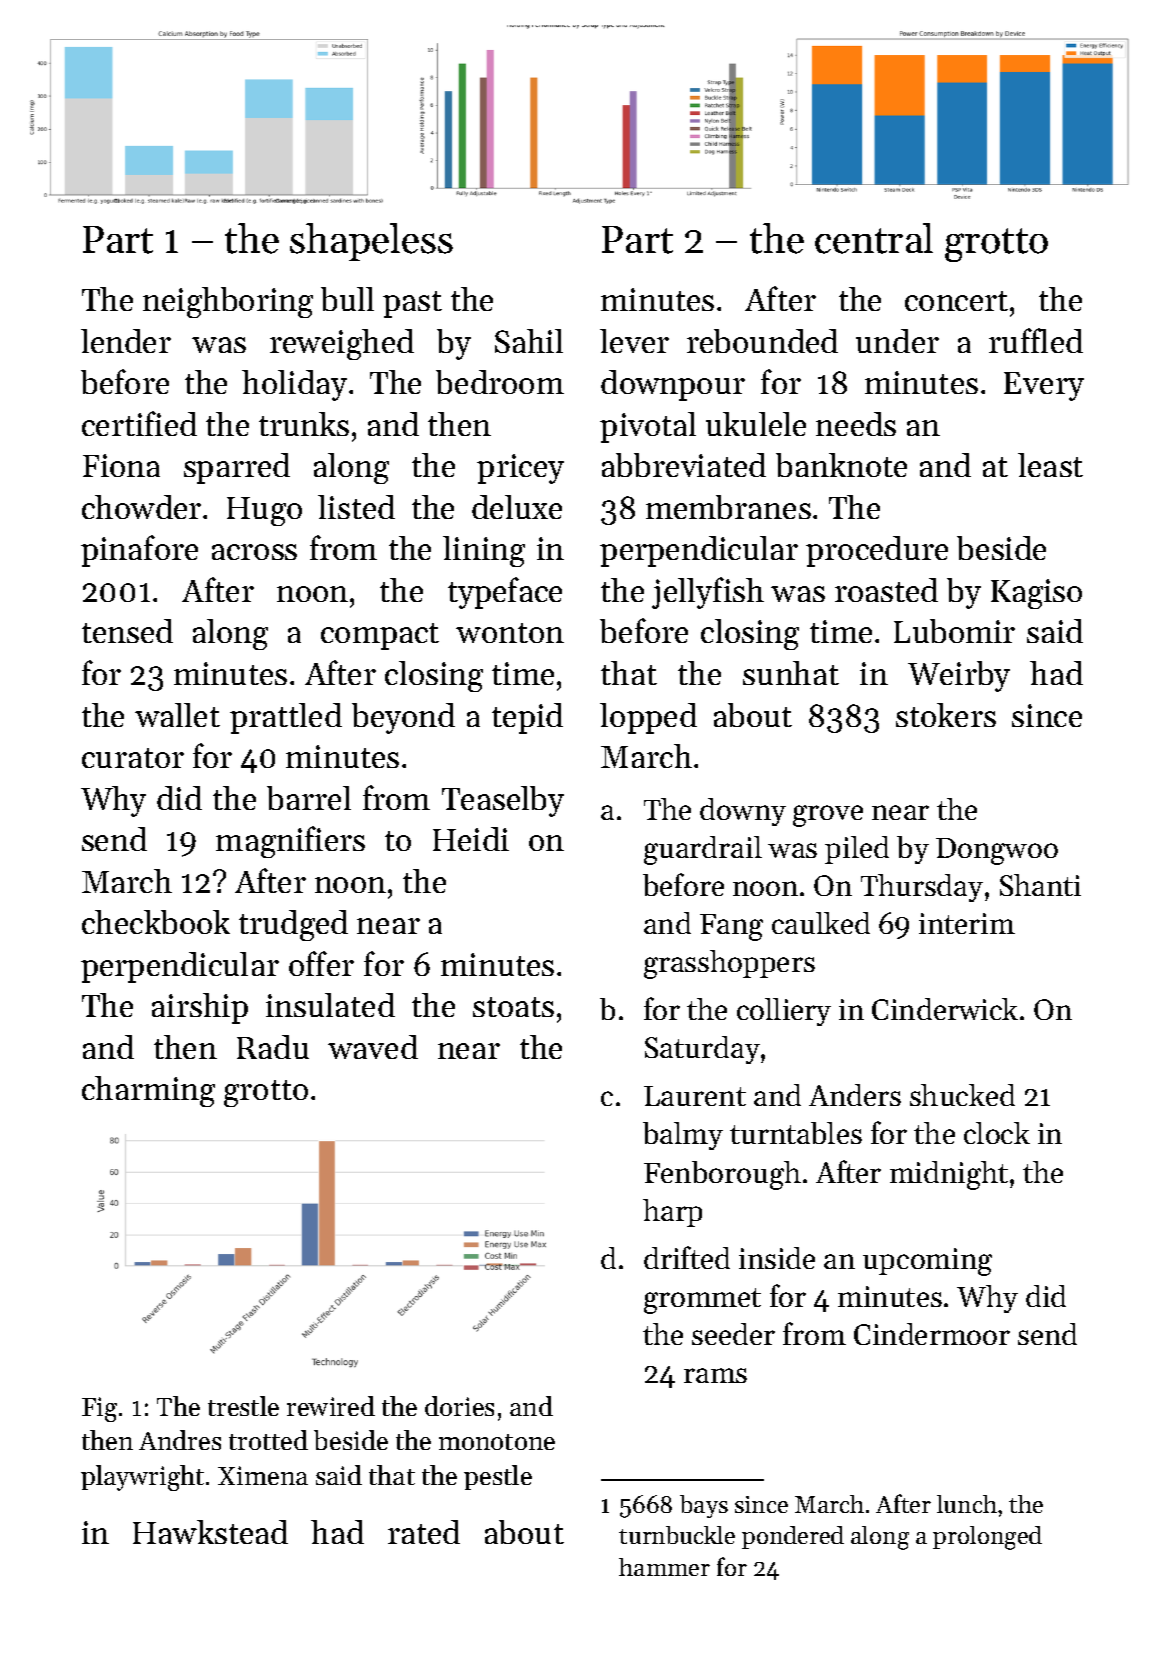 Image resolution: width=1165 pixels, height=1654 pixels. I want to click on rated, so click(424, 1532).
